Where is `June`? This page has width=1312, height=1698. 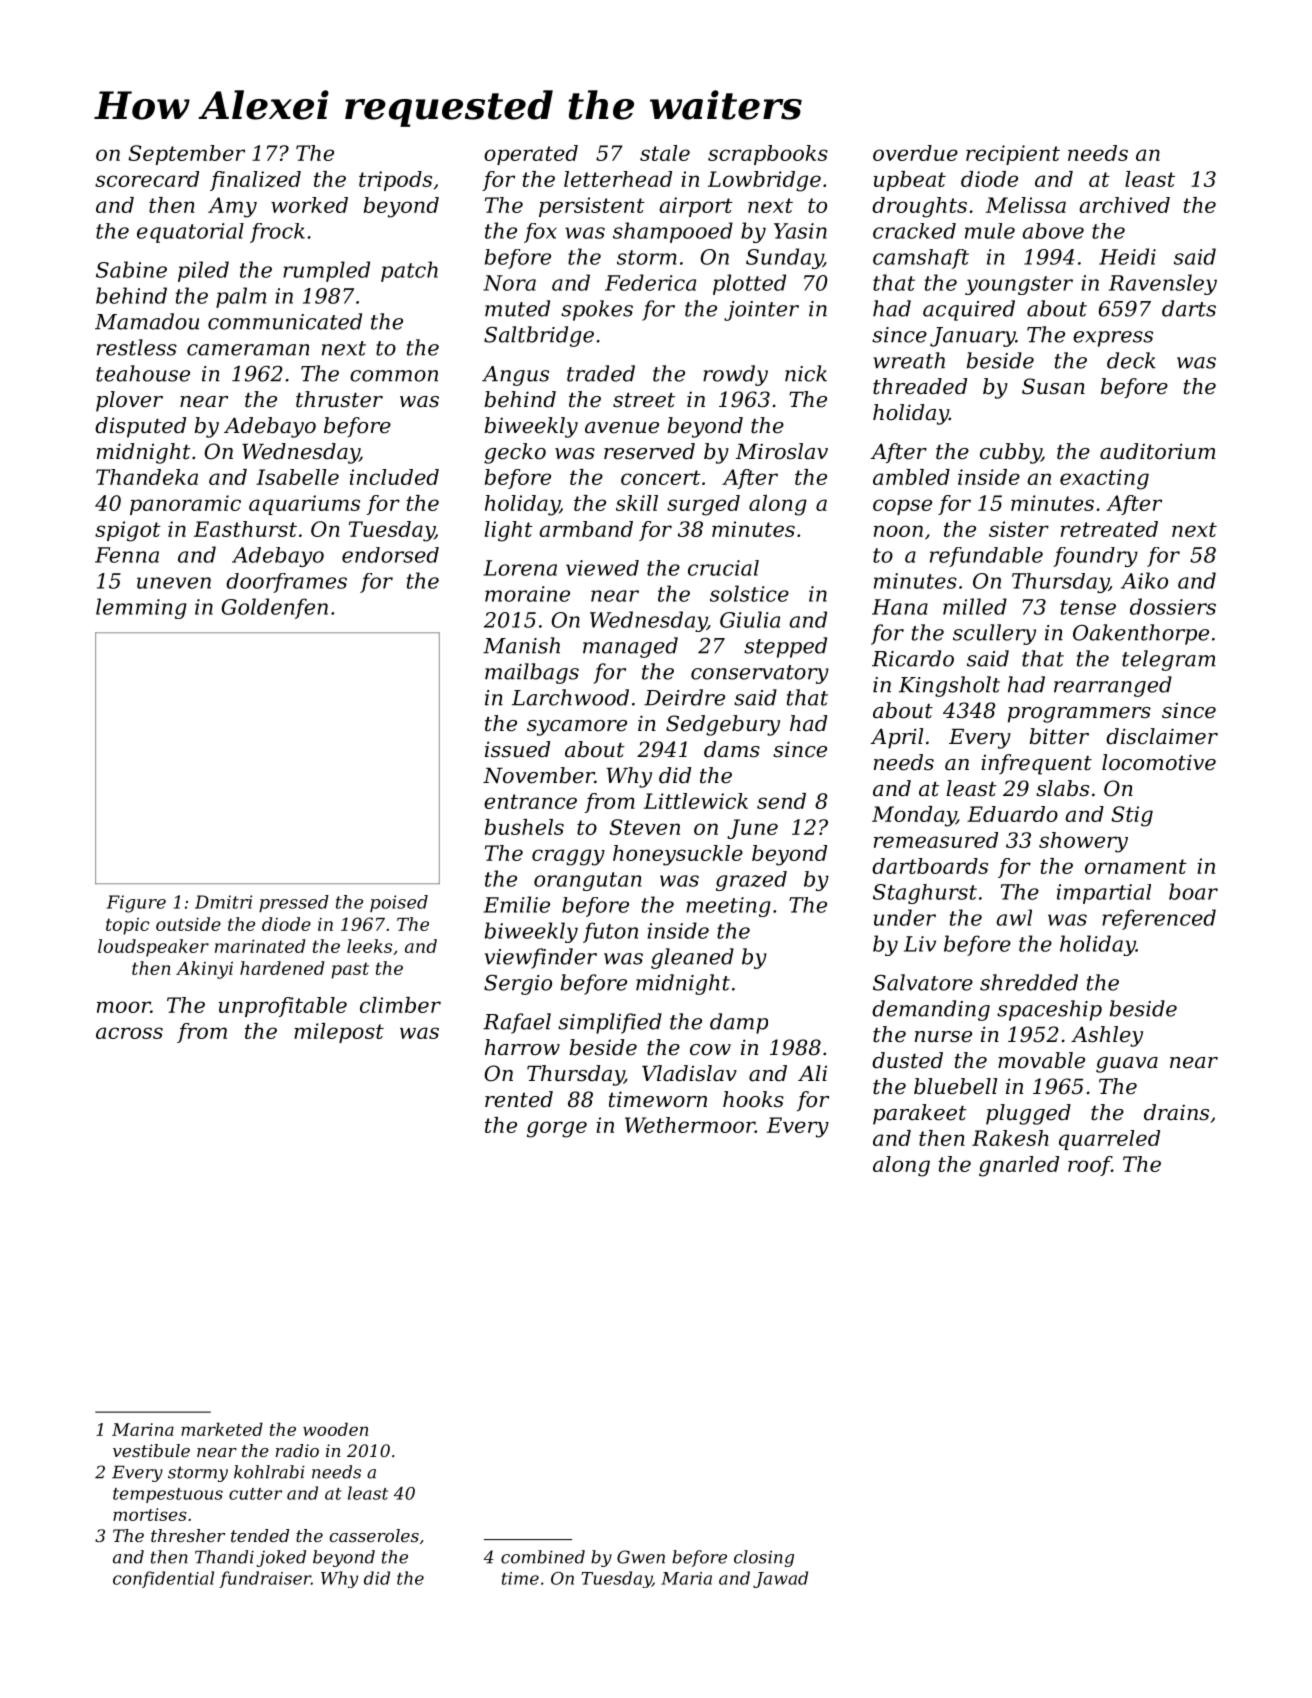 June is located at coordinates (752, 829).
